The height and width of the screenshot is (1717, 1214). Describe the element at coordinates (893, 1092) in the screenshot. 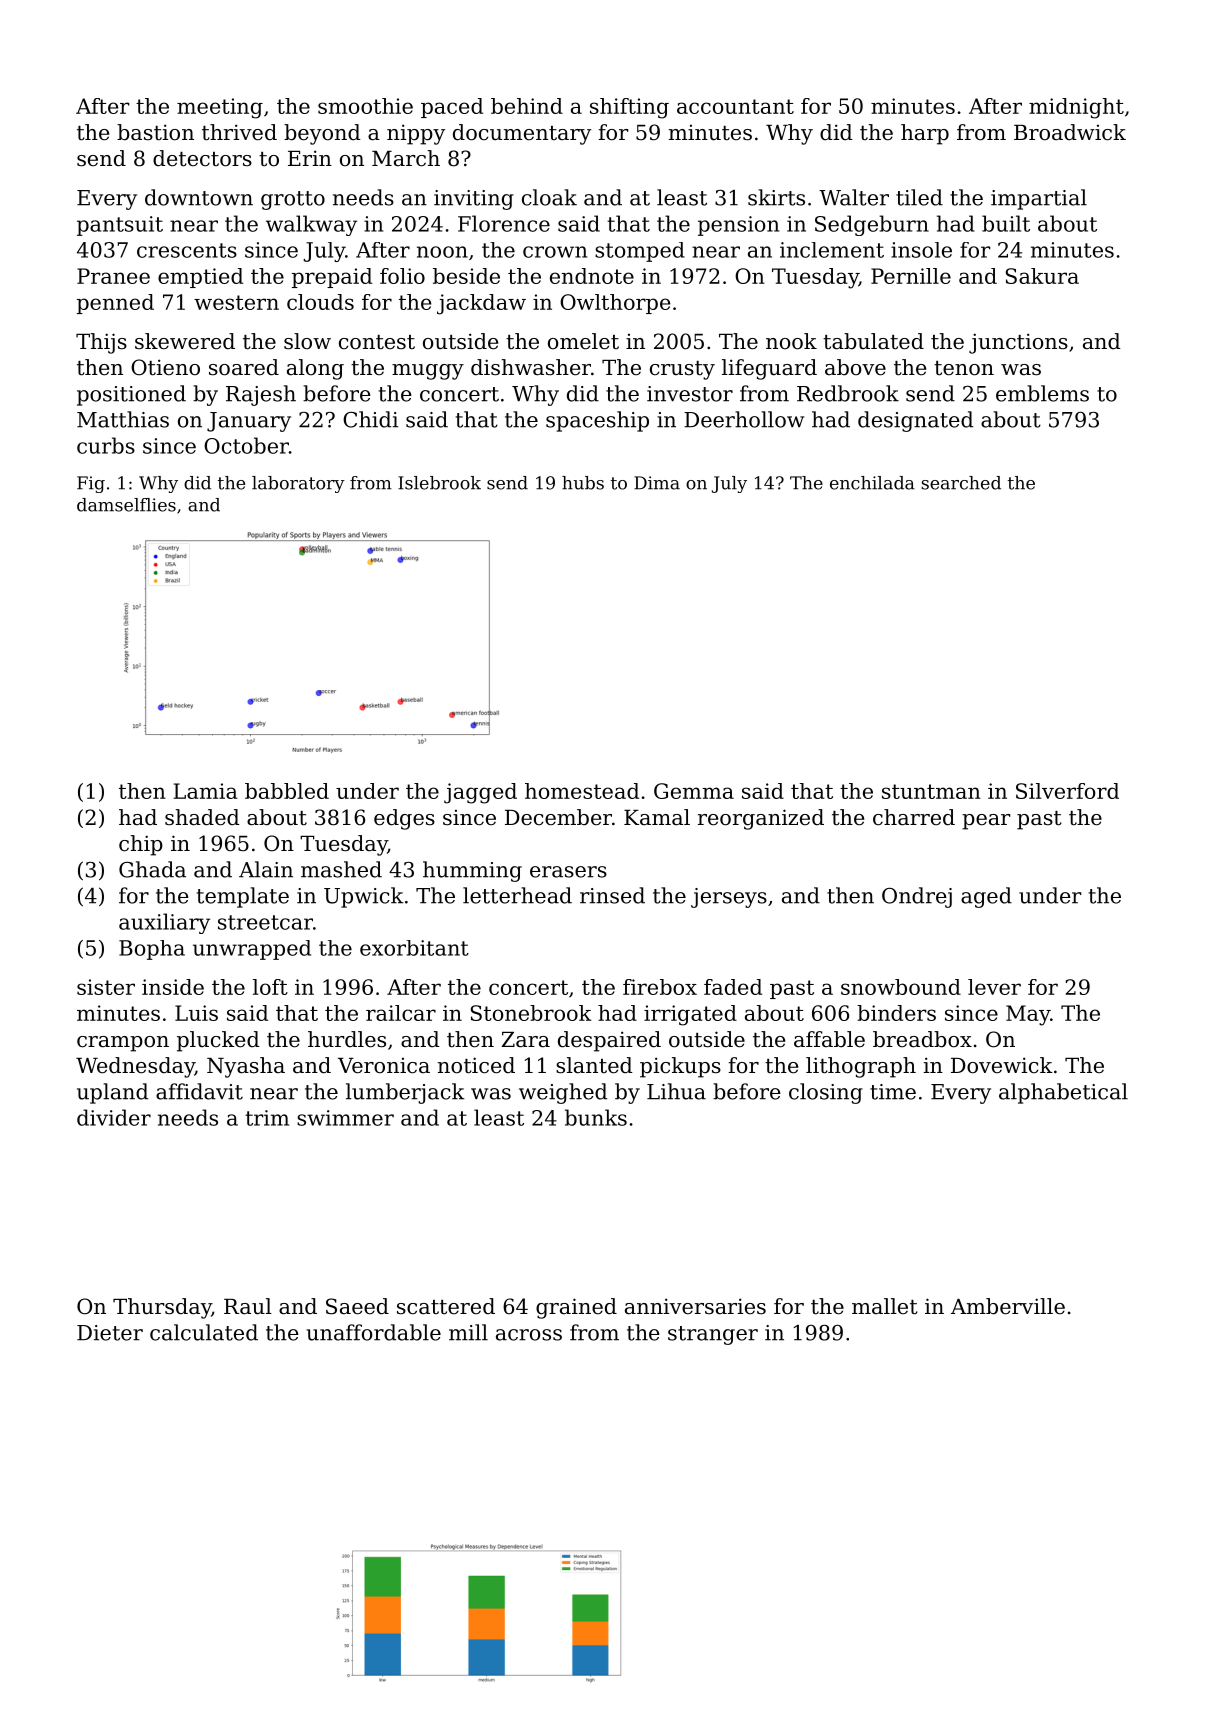

I see `time` at that location.
